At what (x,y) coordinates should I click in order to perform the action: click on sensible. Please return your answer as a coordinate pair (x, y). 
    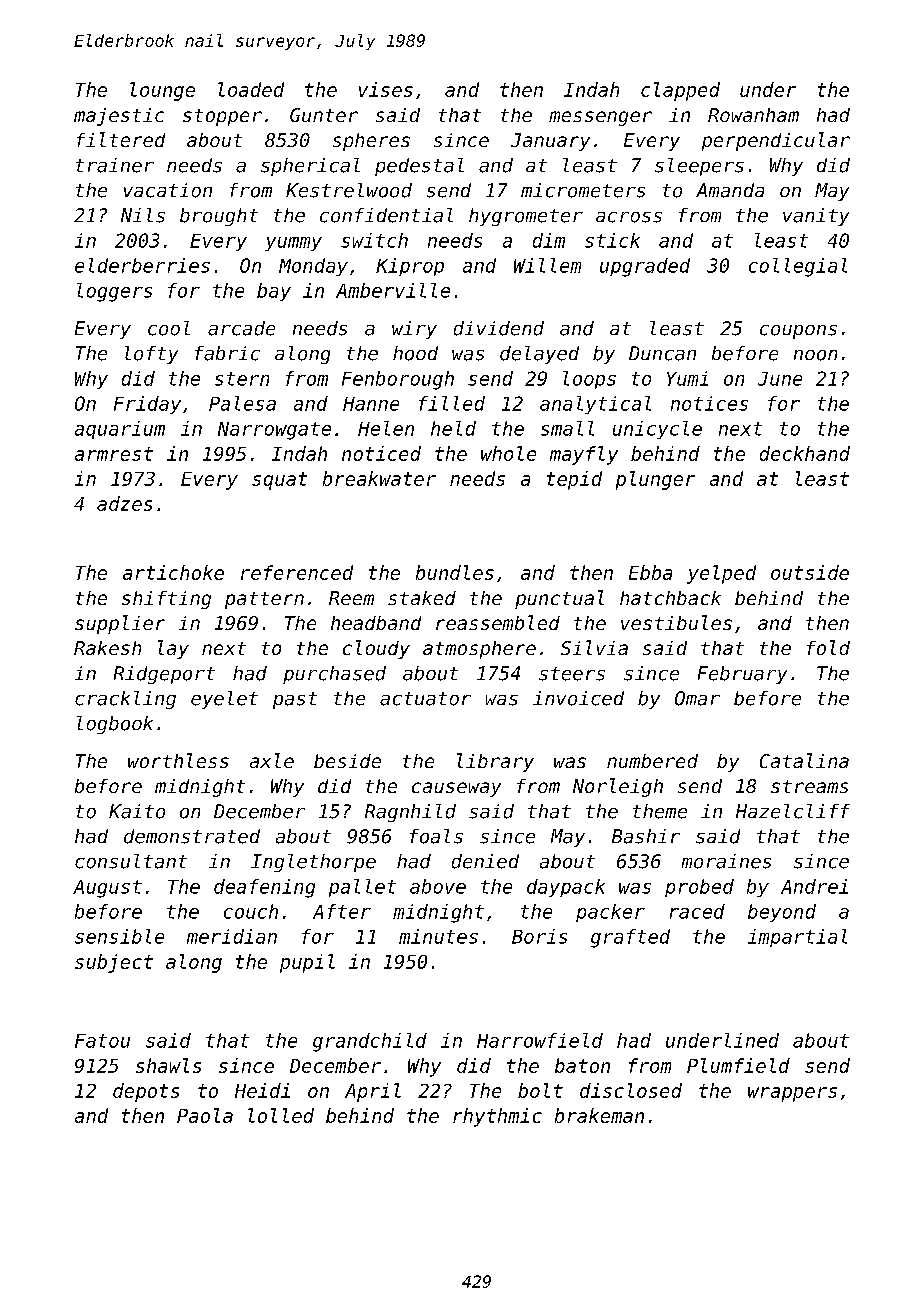
    Looking at the image, I should click on (119, 936).
